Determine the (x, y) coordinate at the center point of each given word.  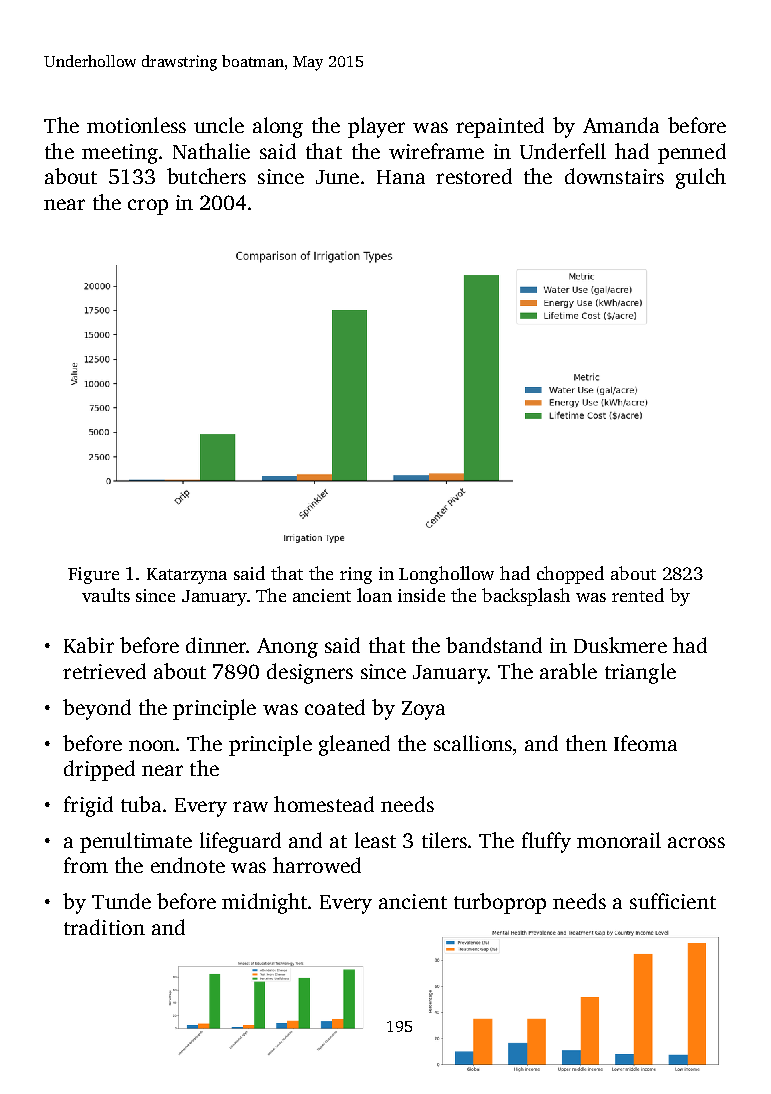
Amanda (621, 125)
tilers (444, 840)
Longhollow (446, 575)
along (278, 127)
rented (638, 595)
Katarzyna (187, 576)
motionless (136, 125)
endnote (188, 865)
